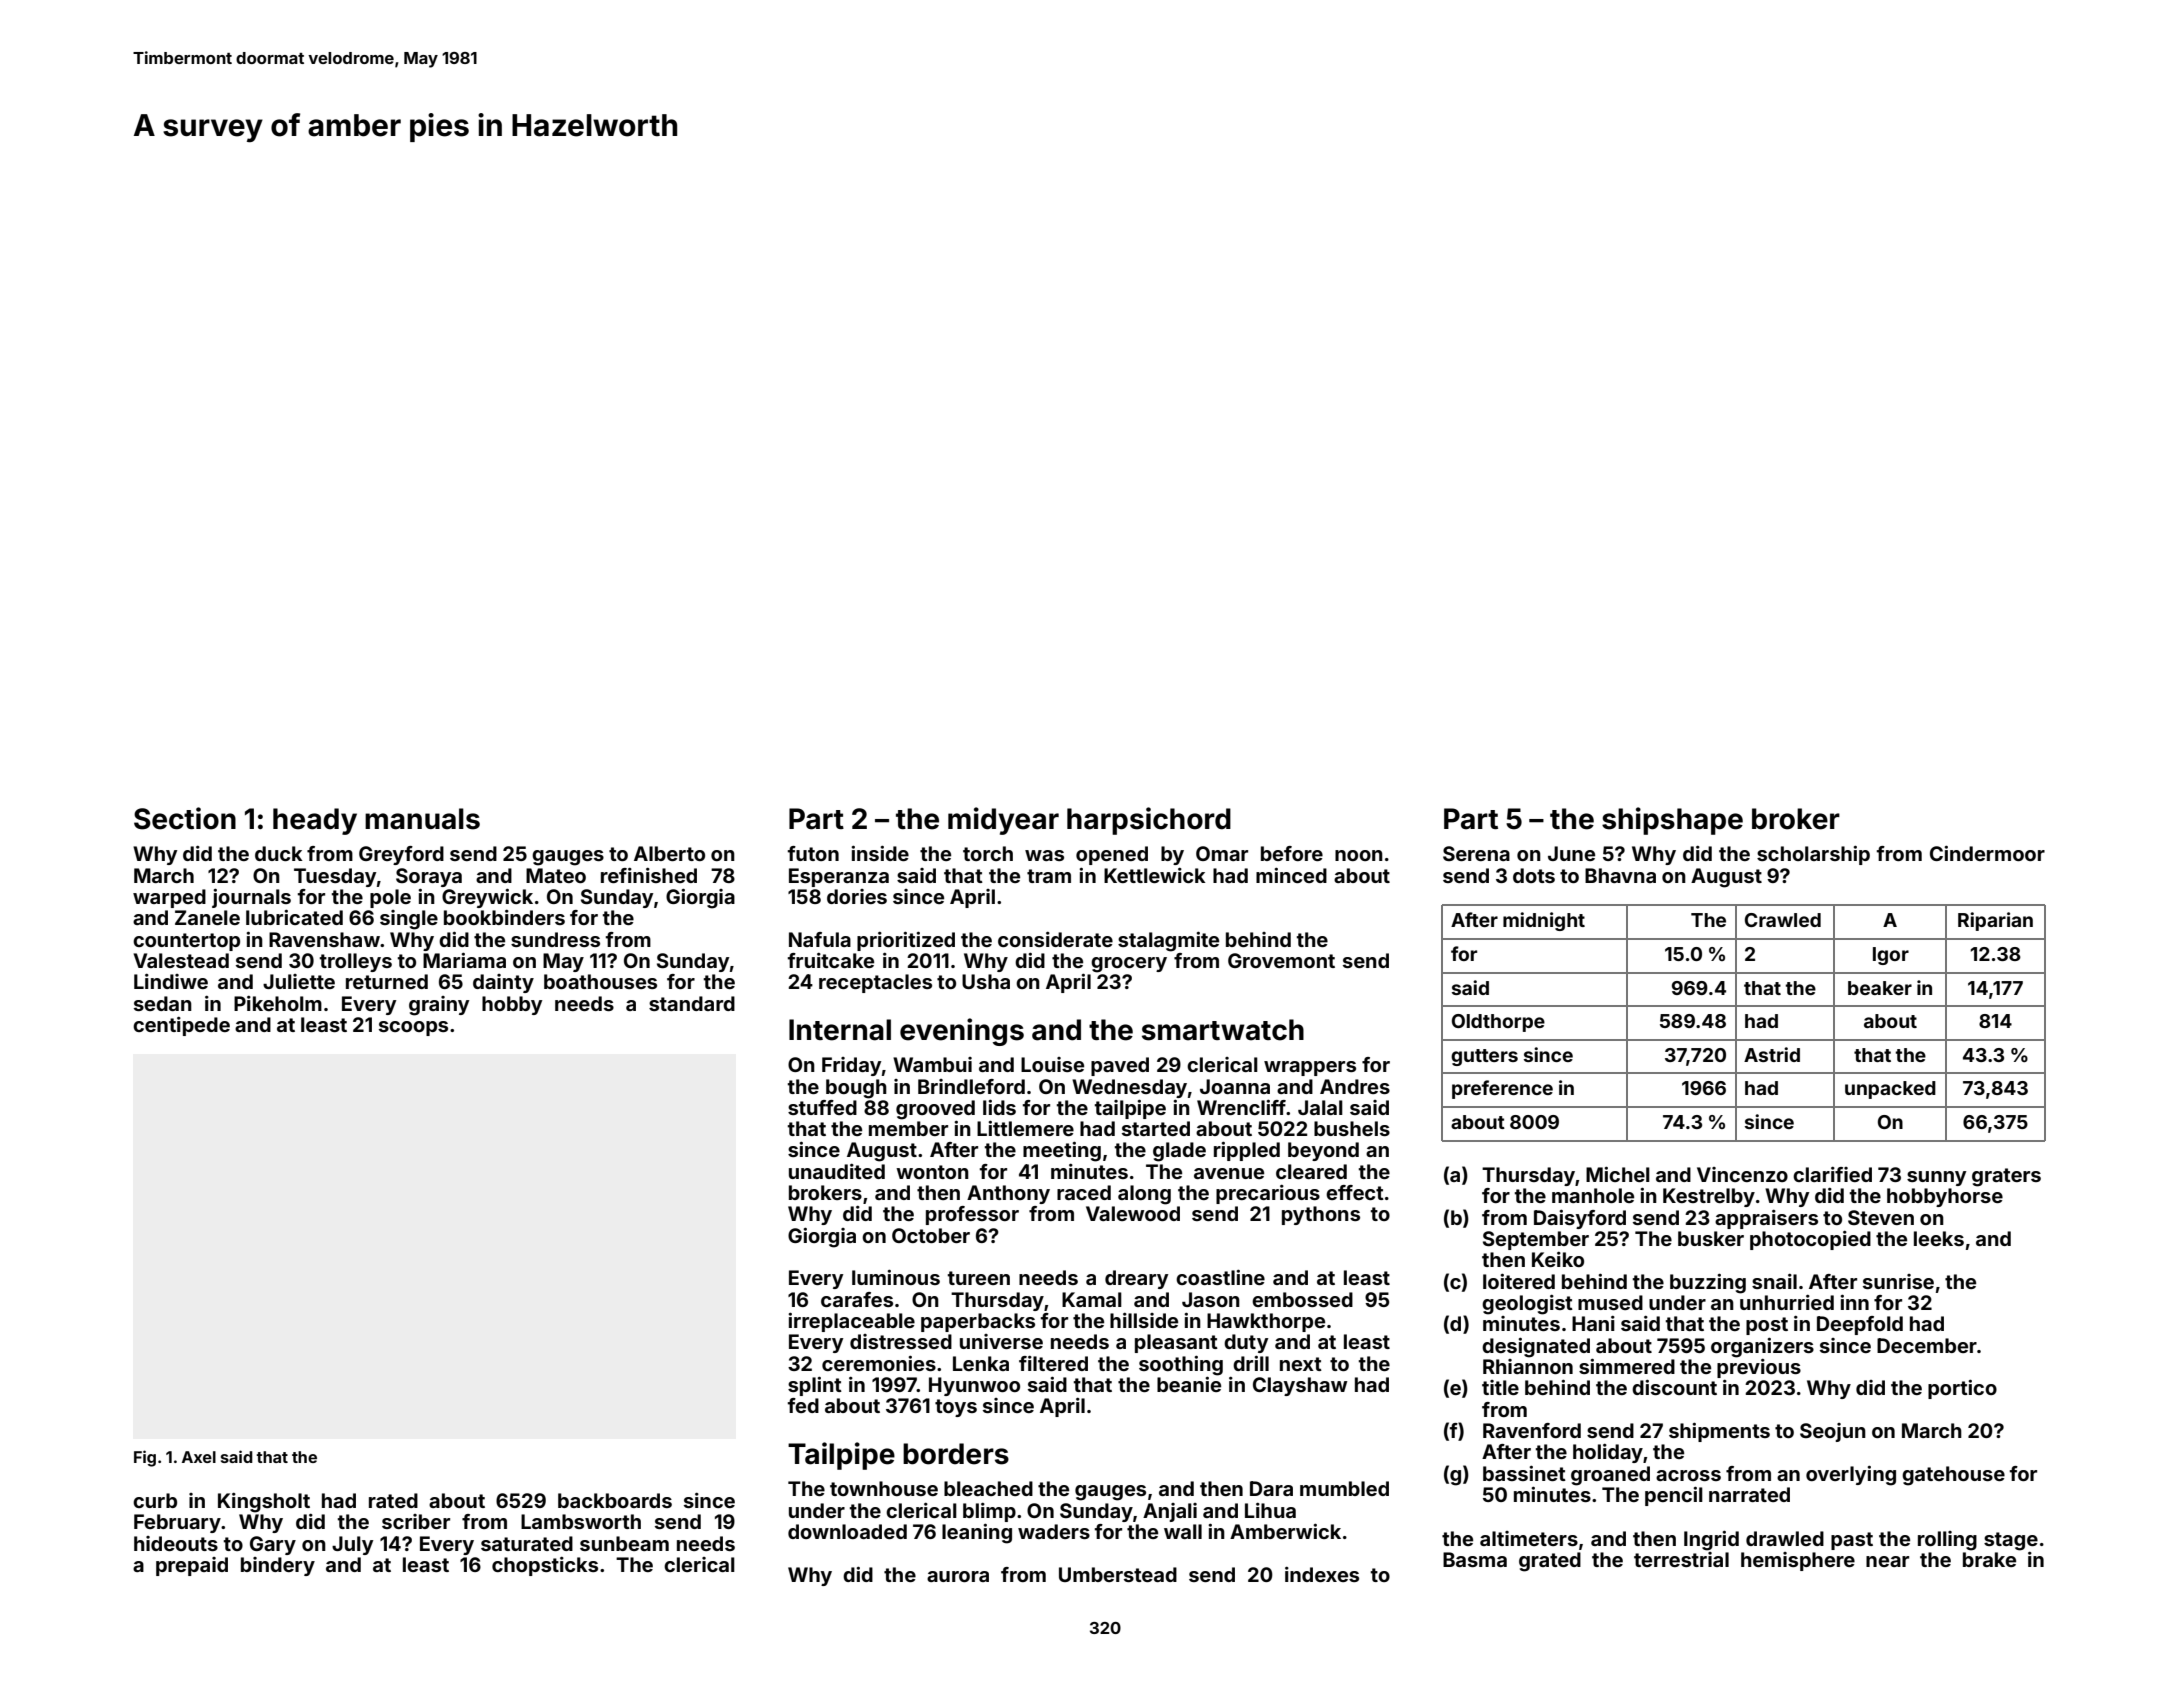  I want to click on shipshape, so click(1672, 821).
